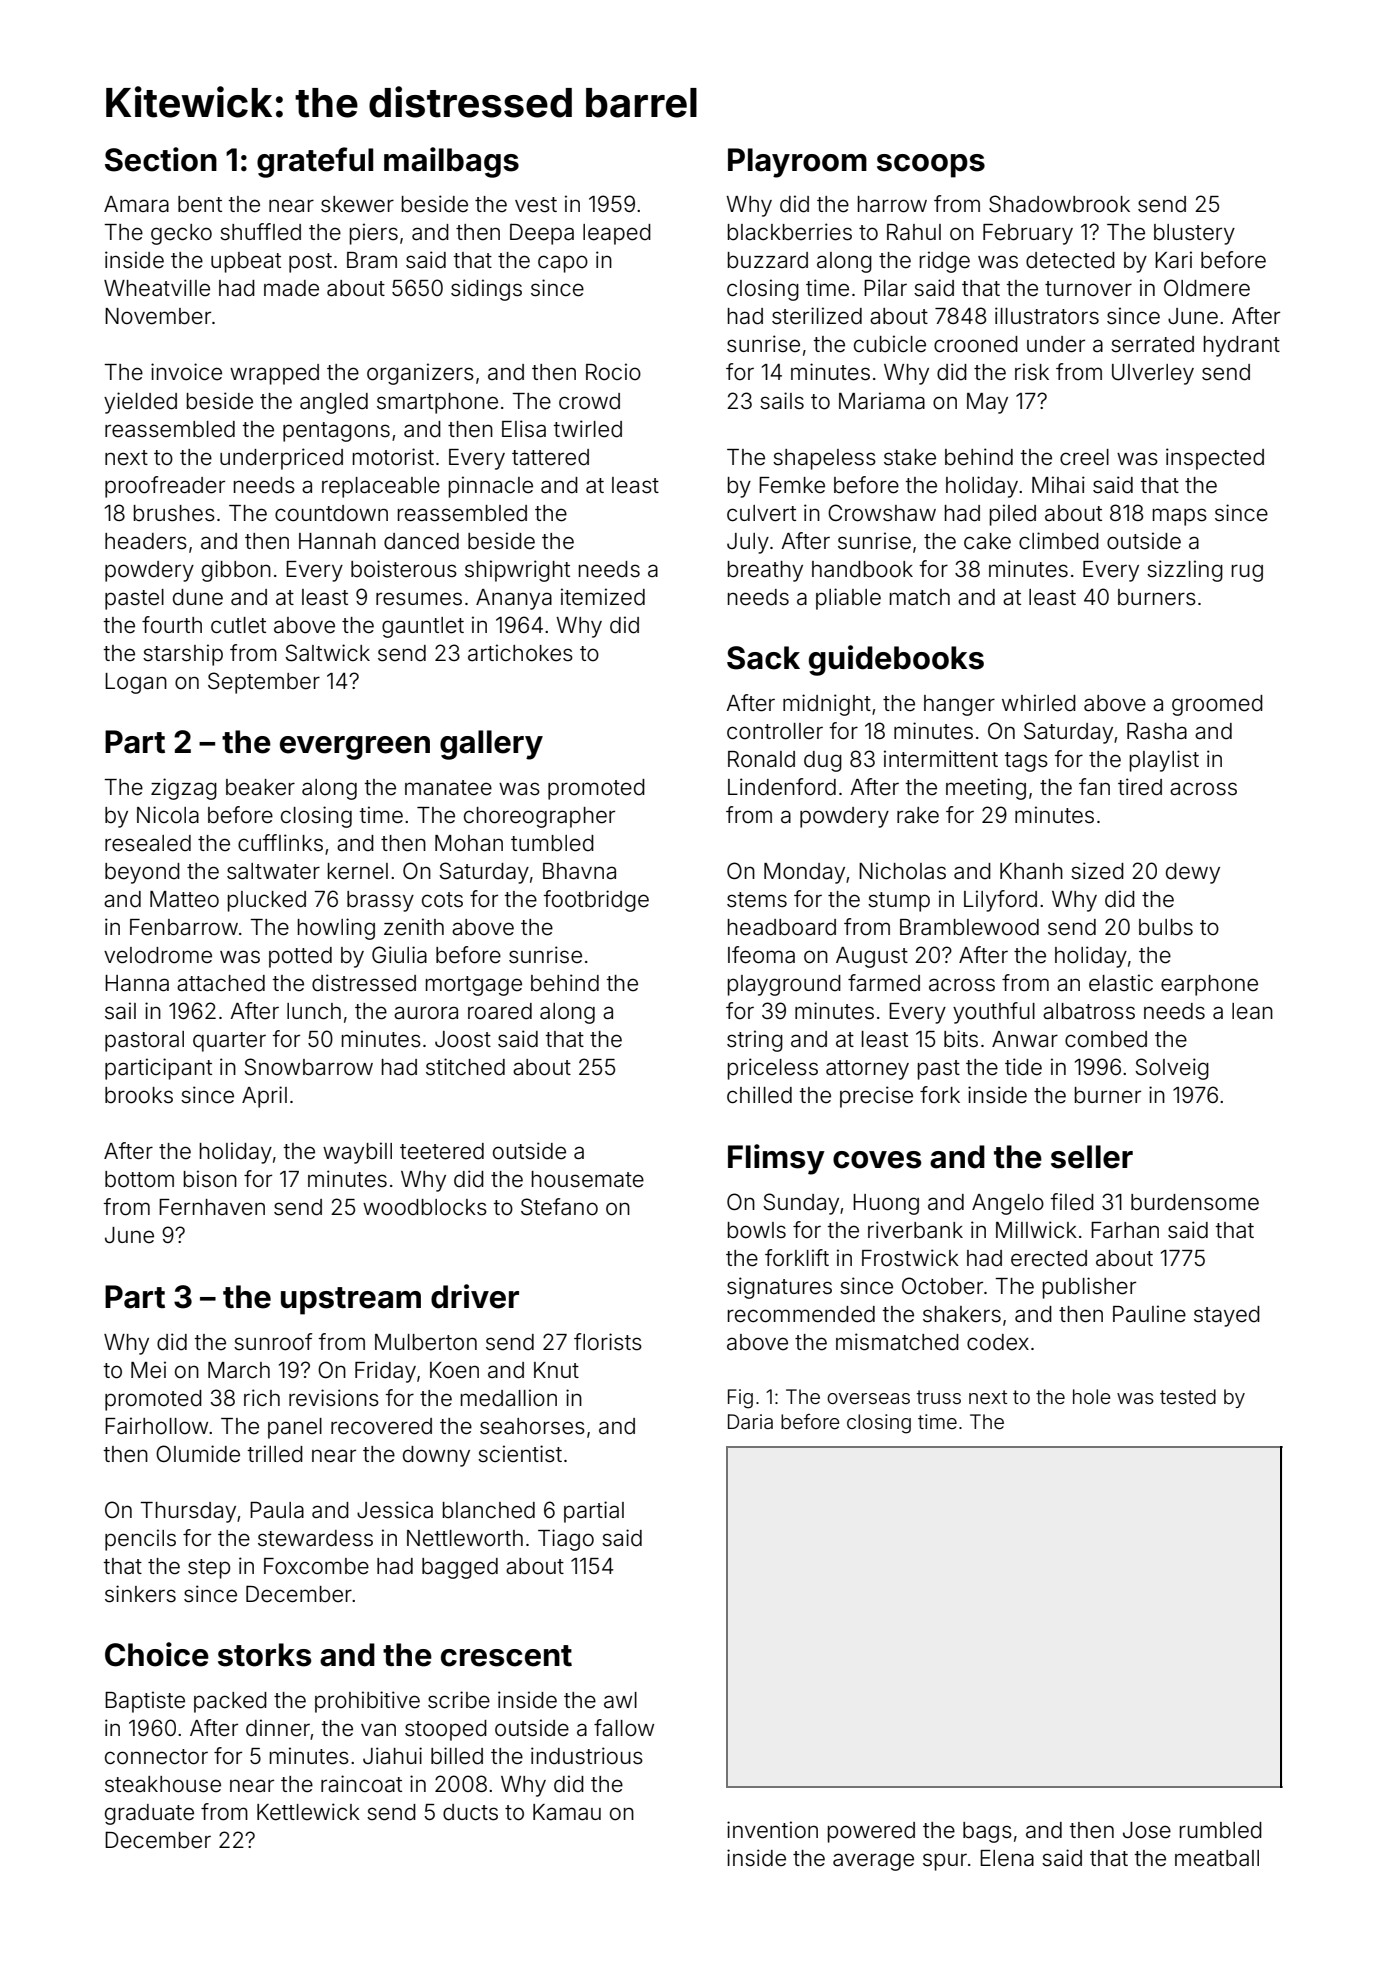 The width and height of the document is (1386, 1969). I want to click on tested, so click(1188, 1396).
